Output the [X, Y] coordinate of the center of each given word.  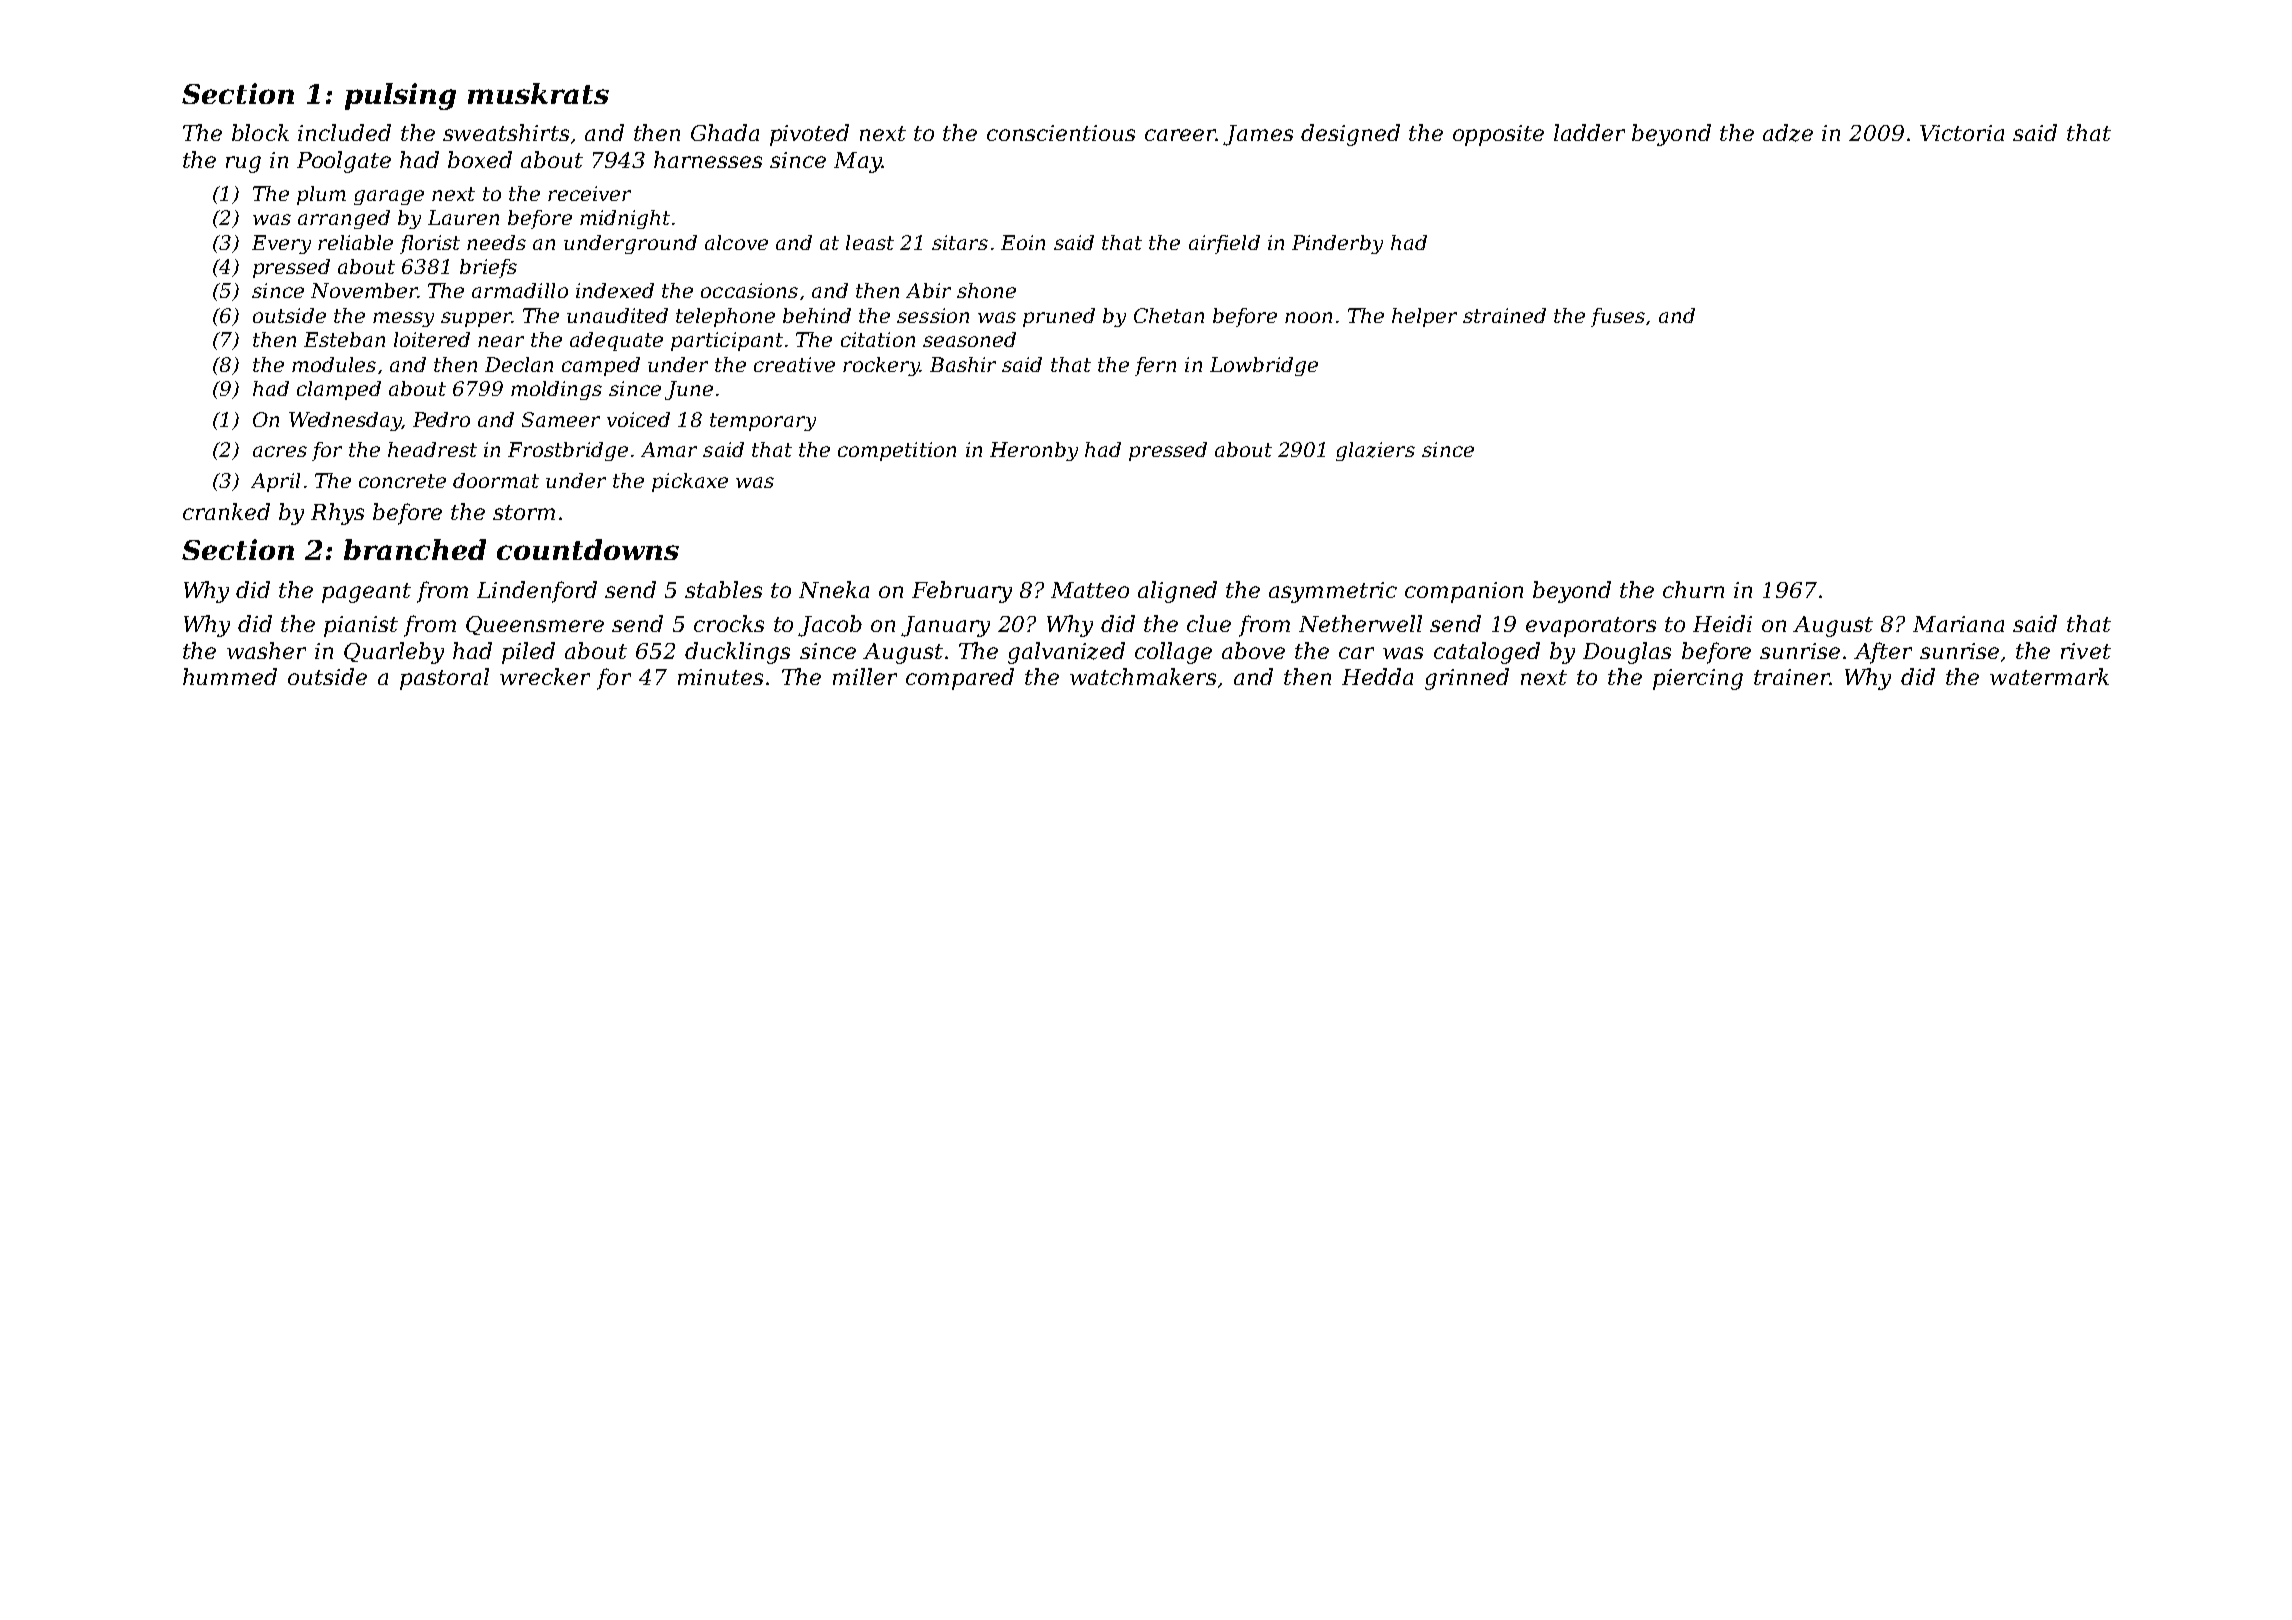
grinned [1467, 679]
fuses [1618, 317]
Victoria [1962, 133]
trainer [1791, 677]
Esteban [344, 339]
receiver [589, 193]
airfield [1224, 244]
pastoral [444, 679]
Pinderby [1337, 244]
